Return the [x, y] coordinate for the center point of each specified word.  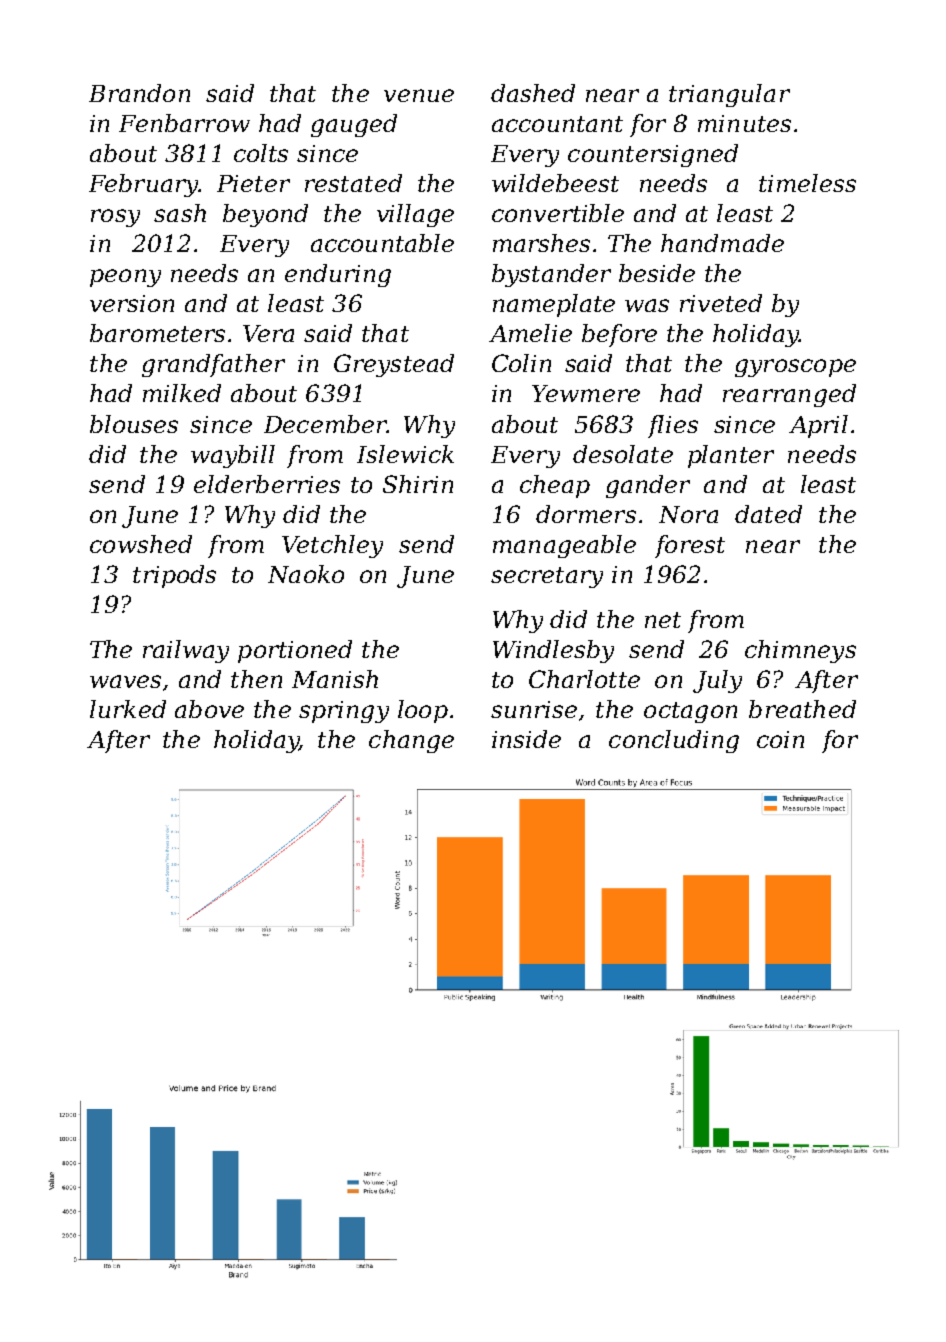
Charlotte [584, 679]
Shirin [418, 484]
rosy [115, 218]
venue [419, 95]
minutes [744, 123]
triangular [729, 95]
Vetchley [332, 546]
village [415, 215]
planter [731, 456]
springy [344, 712]
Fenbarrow [184, 123]
